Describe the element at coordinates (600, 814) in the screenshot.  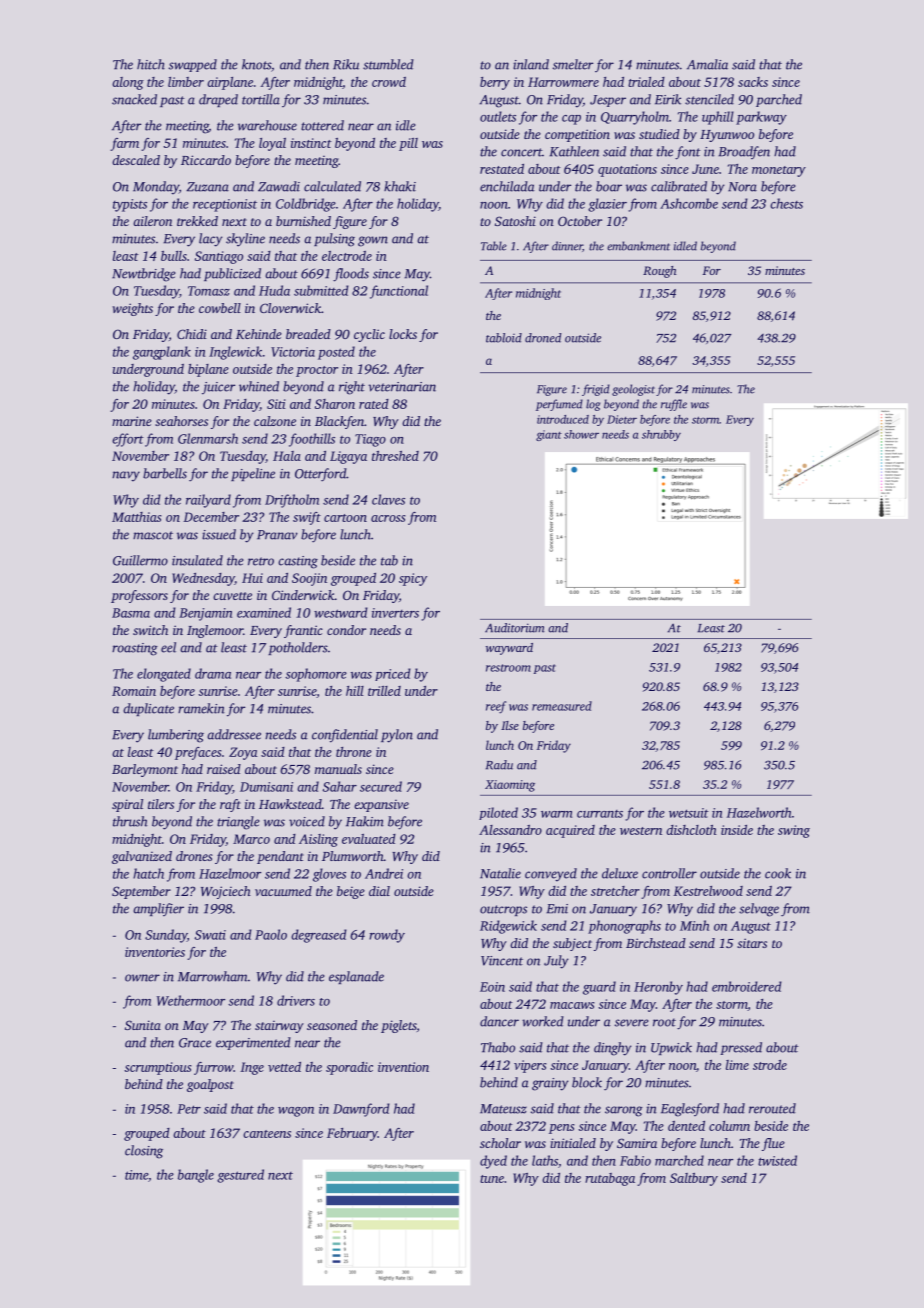
I see `currants` at that location.
